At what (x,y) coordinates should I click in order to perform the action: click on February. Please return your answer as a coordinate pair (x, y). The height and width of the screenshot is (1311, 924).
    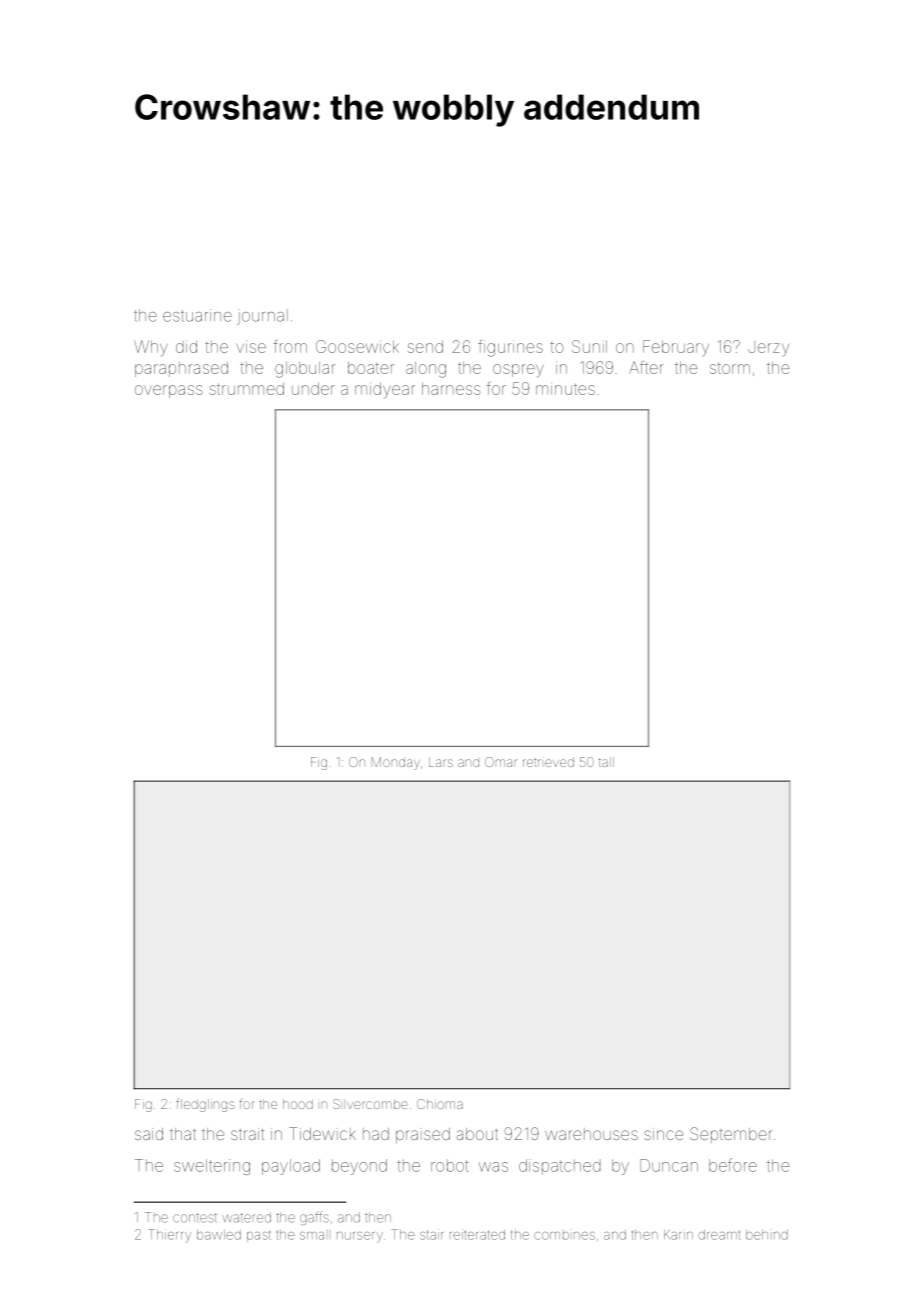
    Looking at the image, I should click on (676, 348).
